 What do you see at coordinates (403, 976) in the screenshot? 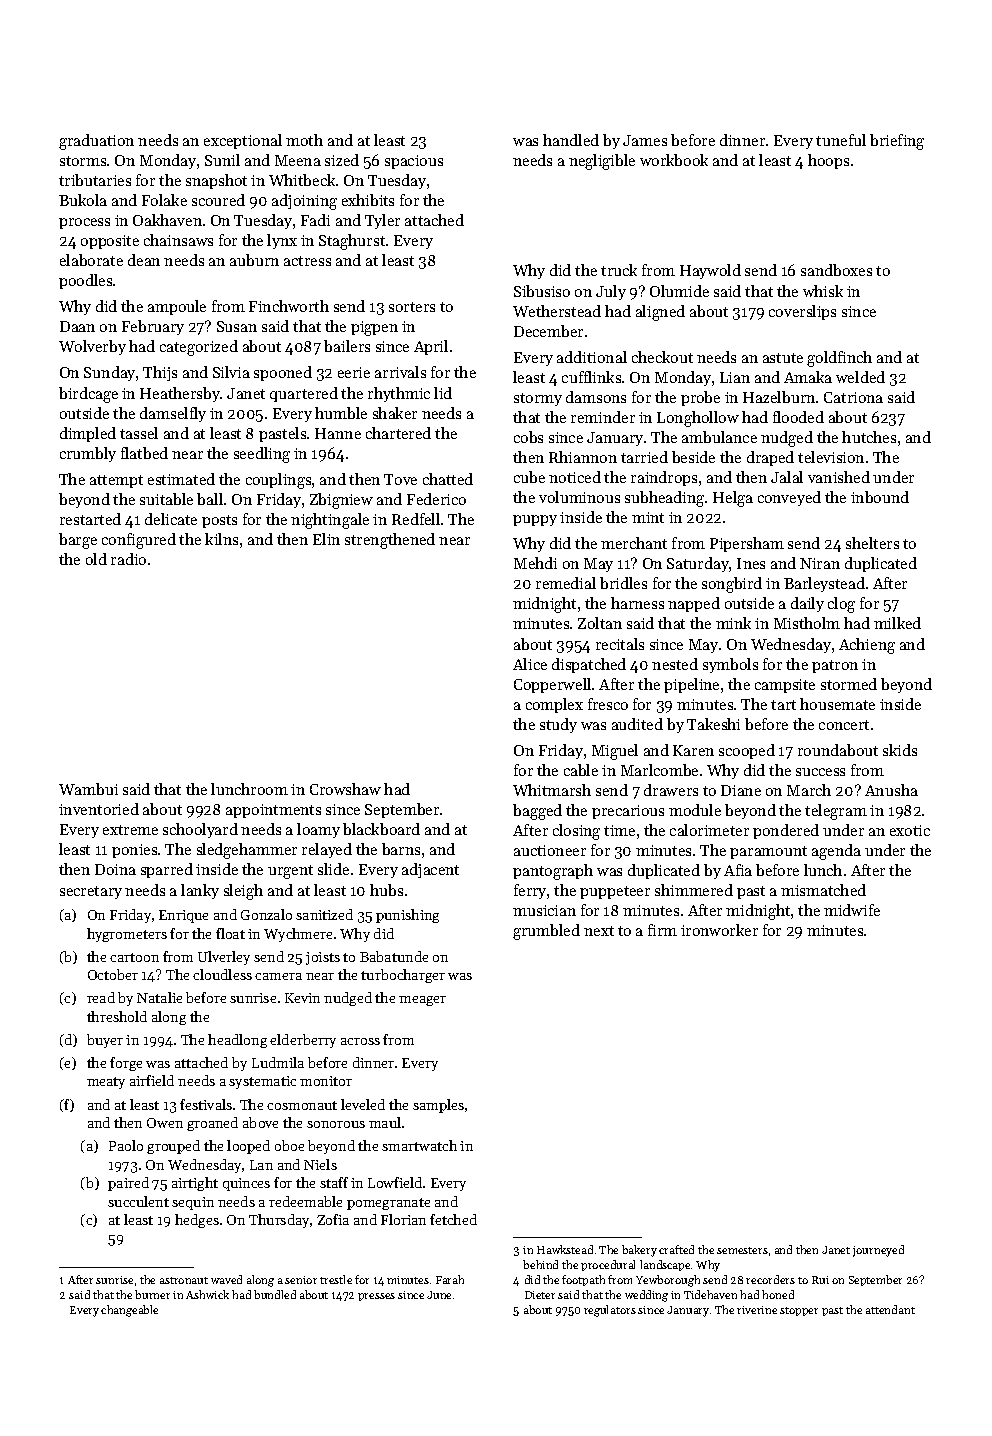
I see `turbocharger` at bounding box center [403, 976].
